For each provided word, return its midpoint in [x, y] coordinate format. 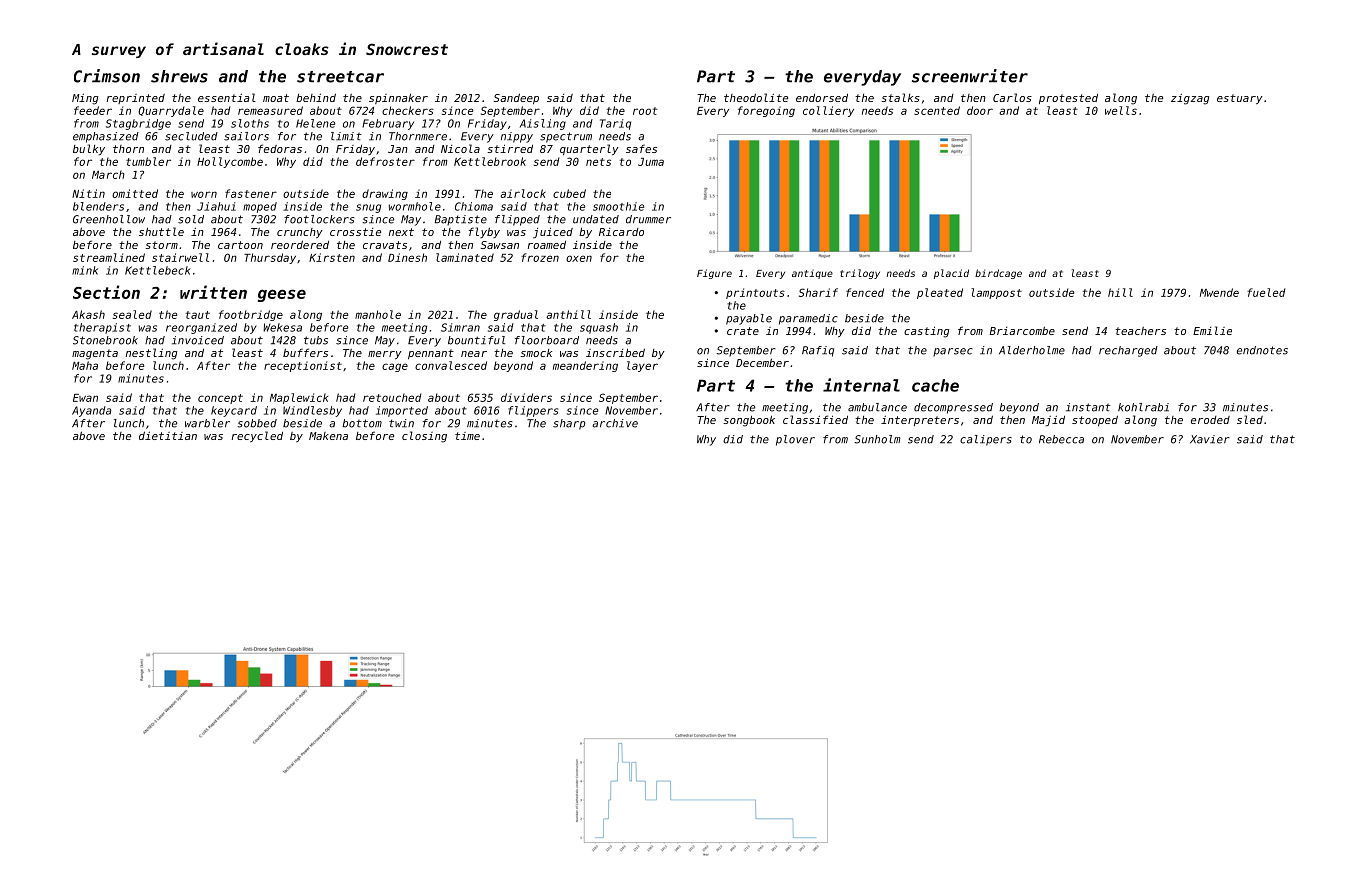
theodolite [756, 97]
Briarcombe [1022, 330]
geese [282, 295]
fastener [251, 193]
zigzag [1190, 99]
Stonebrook [105, 340]
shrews [179, 76]
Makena [328, 436]
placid [951, 274]
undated [596, 219]
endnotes [1262, 350]
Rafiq [818, 351]
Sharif [818, 292]
